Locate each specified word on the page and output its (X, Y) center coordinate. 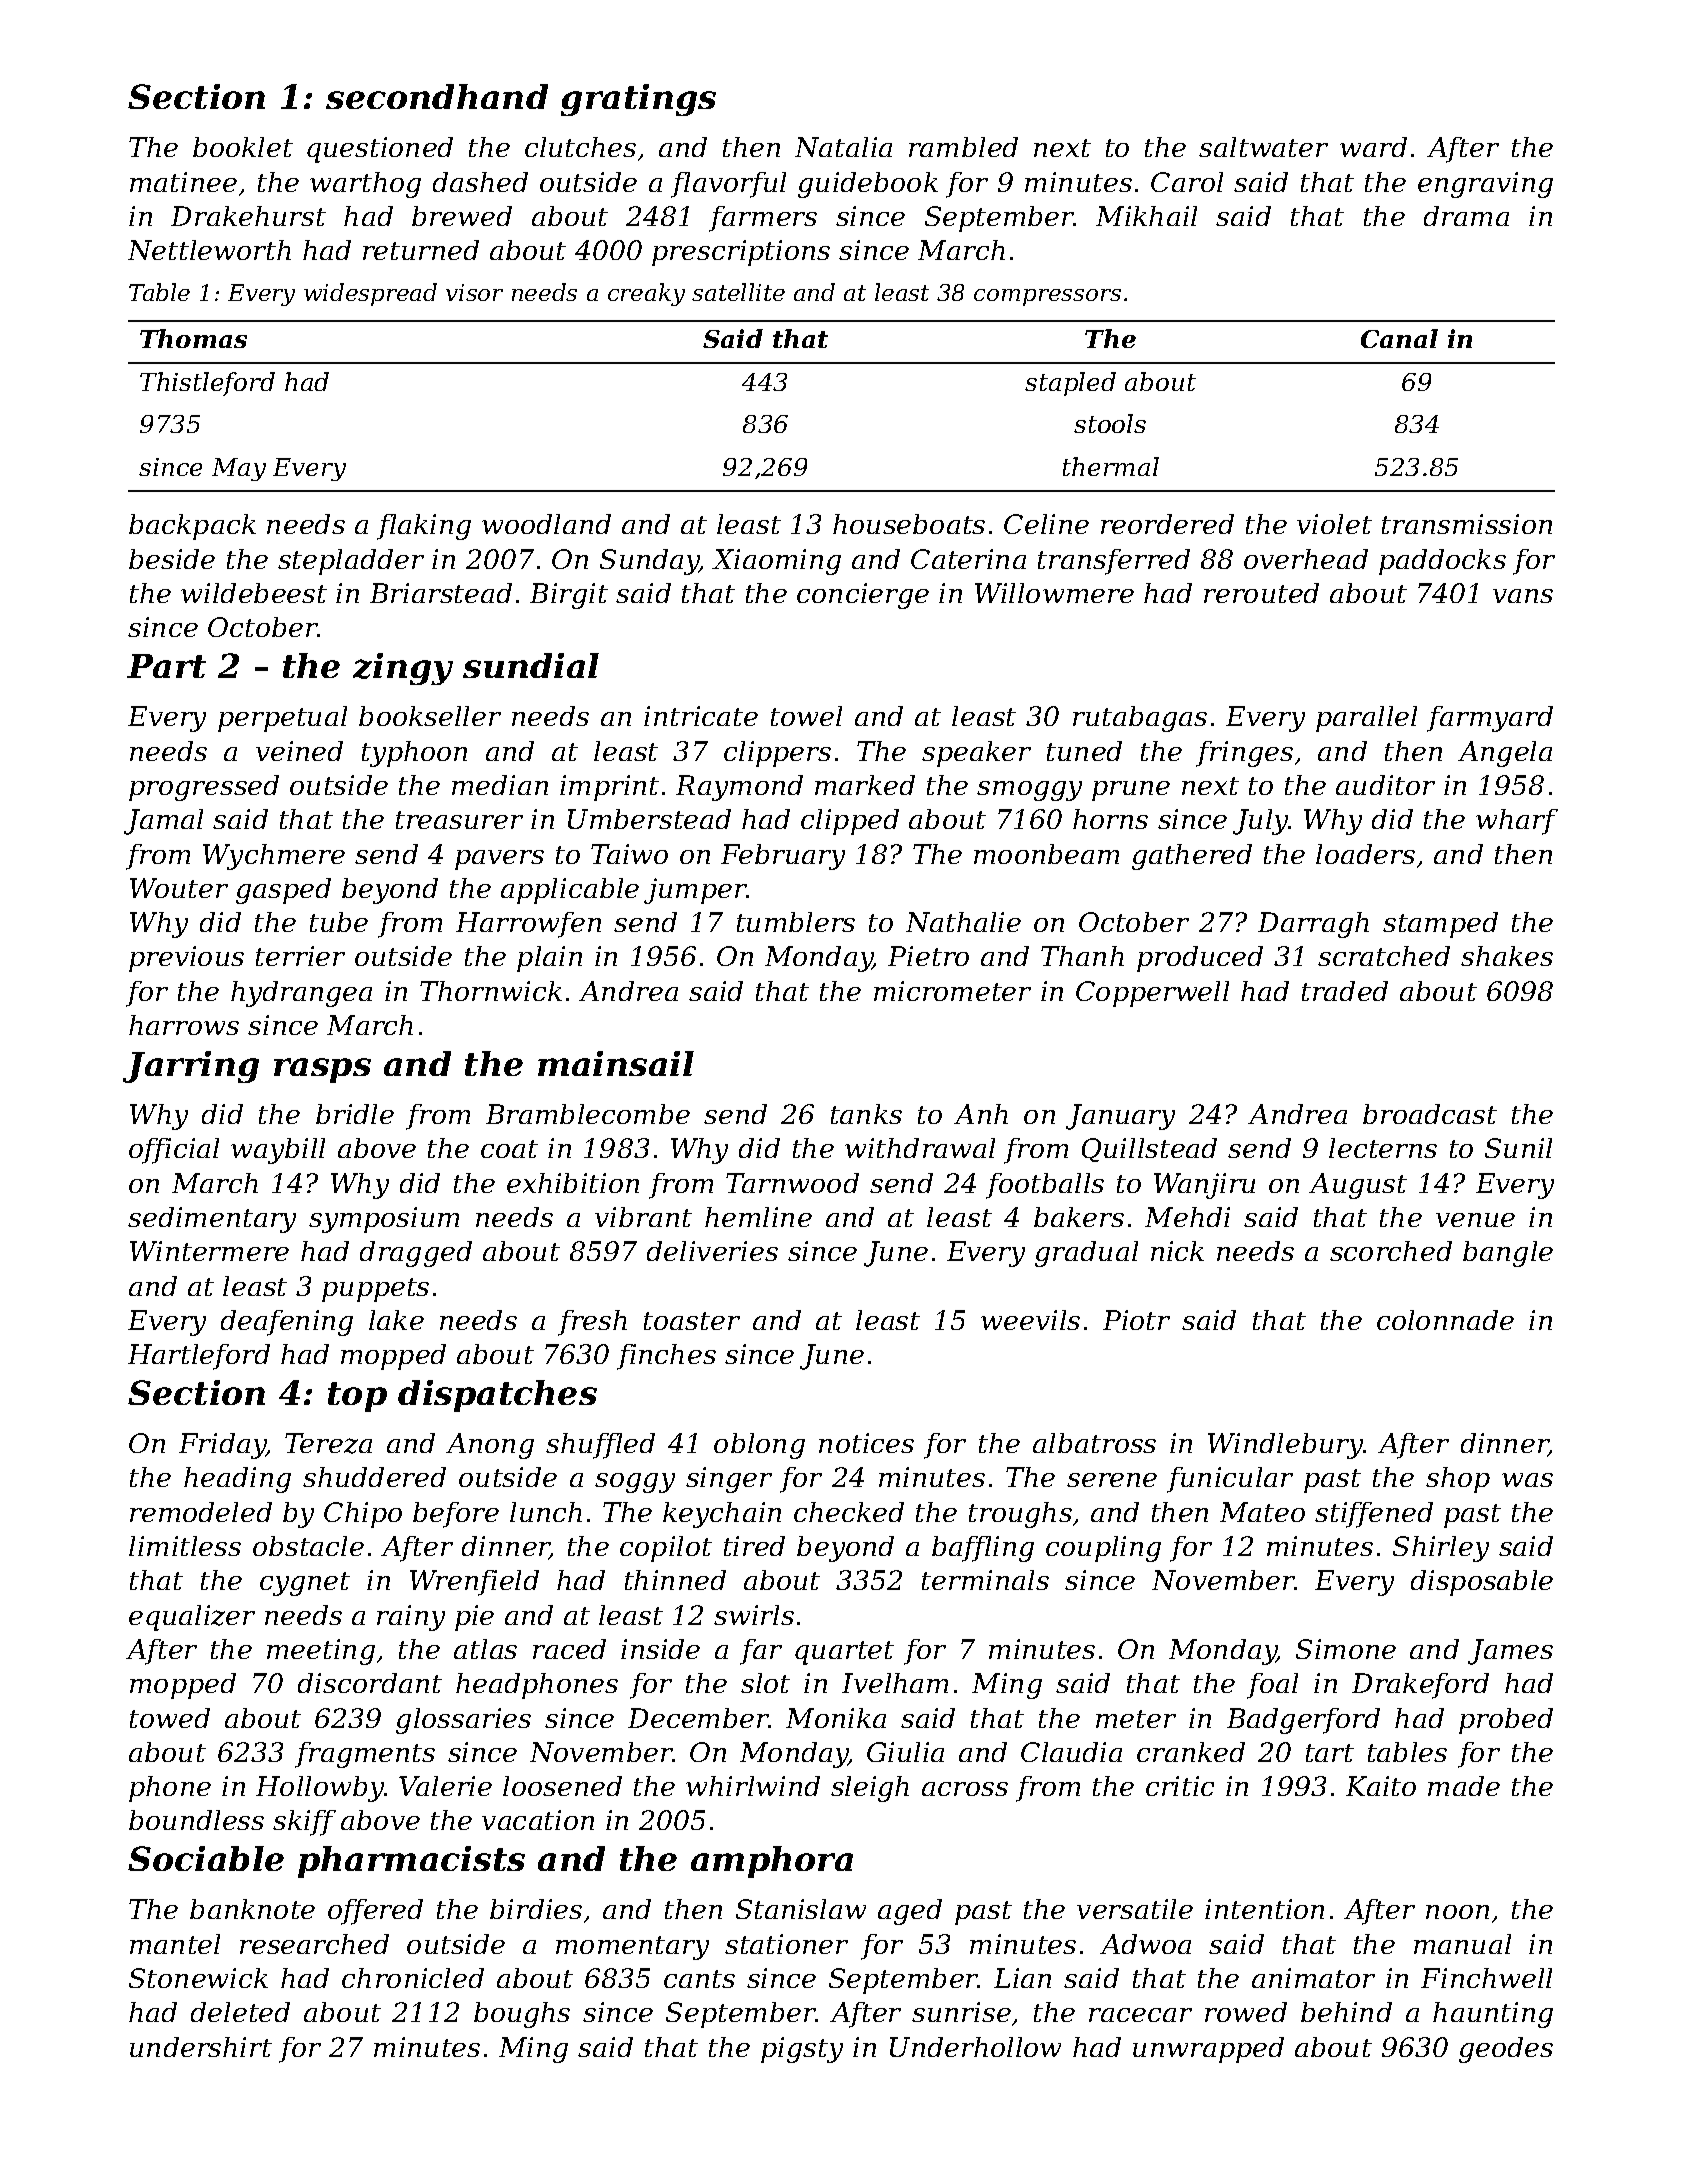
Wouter (179, 888)
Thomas (193, 338)
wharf (1517, 822)
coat (509, 1149)
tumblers (796, 922)
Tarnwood (792, 1183)
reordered (1167, 524)
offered (375, 1912)
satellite (738, 292)
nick (1177, 1251)
